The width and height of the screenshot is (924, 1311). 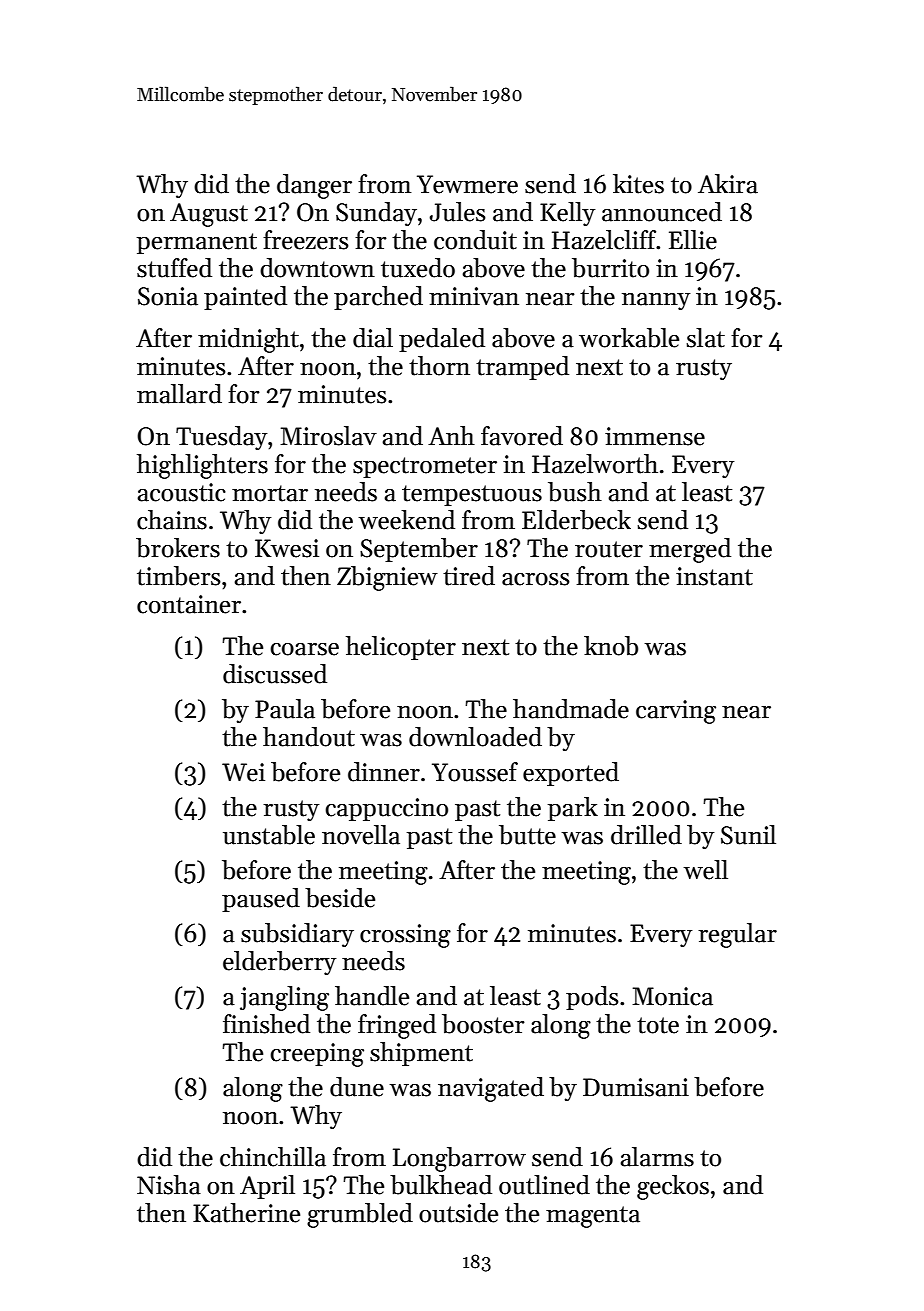 I want to click on drilled, so click(x=646, y=835).
